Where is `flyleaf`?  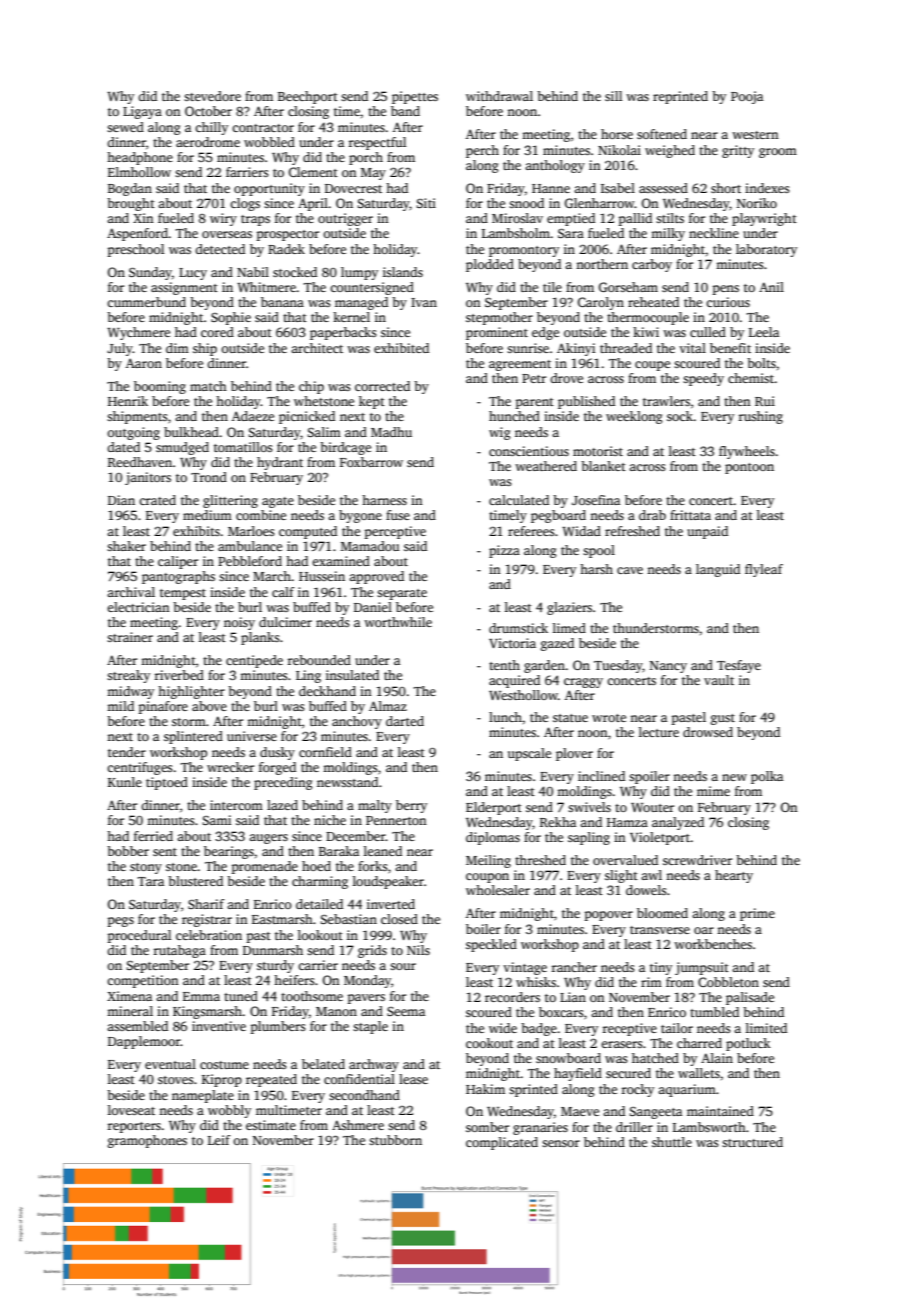
flyleaf is located at coordinates (764, 570).
